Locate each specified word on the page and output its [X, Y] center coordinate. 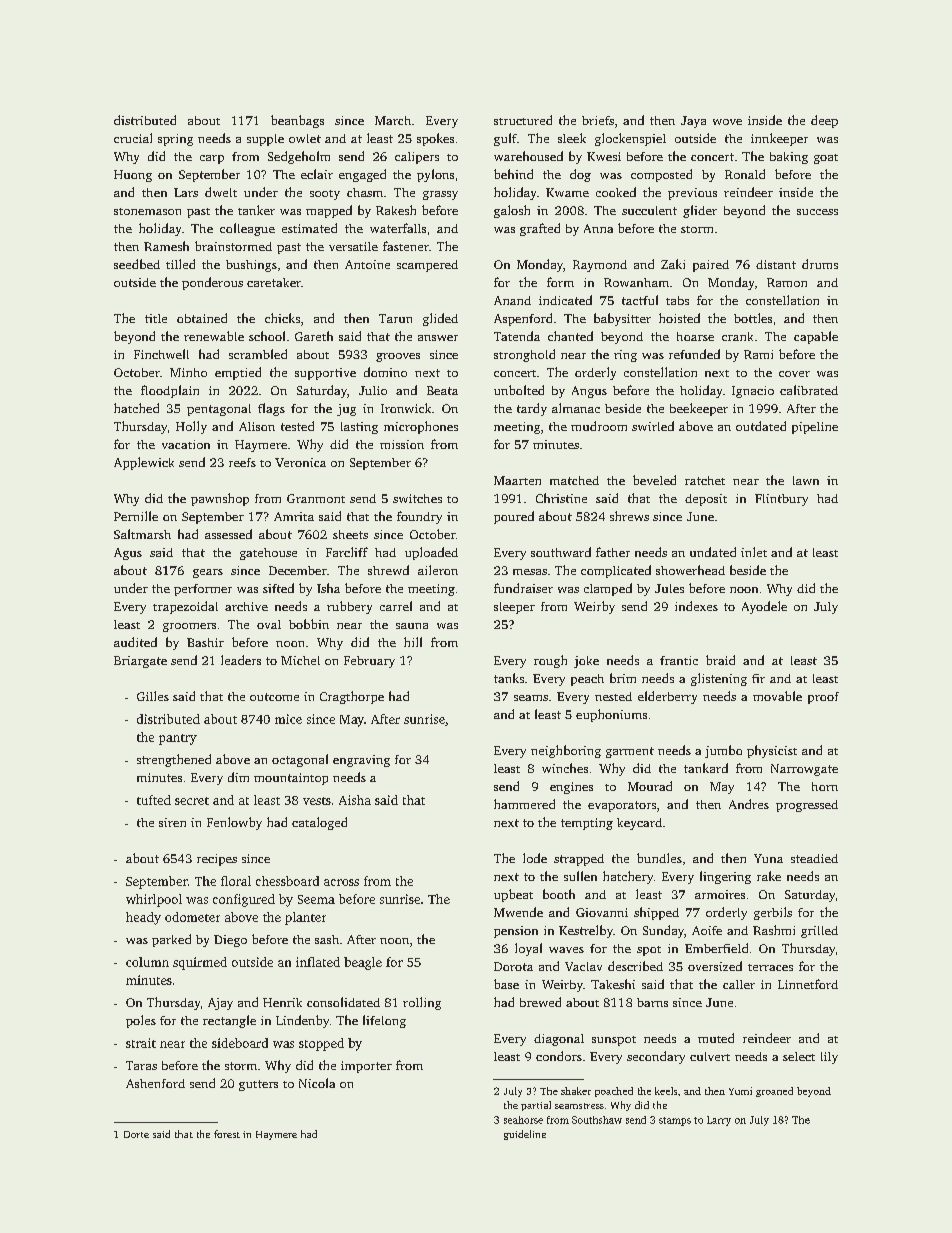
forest [227, 1134]
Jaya [693, 122]
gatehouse [268, 554]
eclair [317, 174]
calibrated [809, 390]
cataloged [319, 823]
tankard [706, 768]
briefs [598, 120]
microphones [421, 427]
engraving [361, 761]
